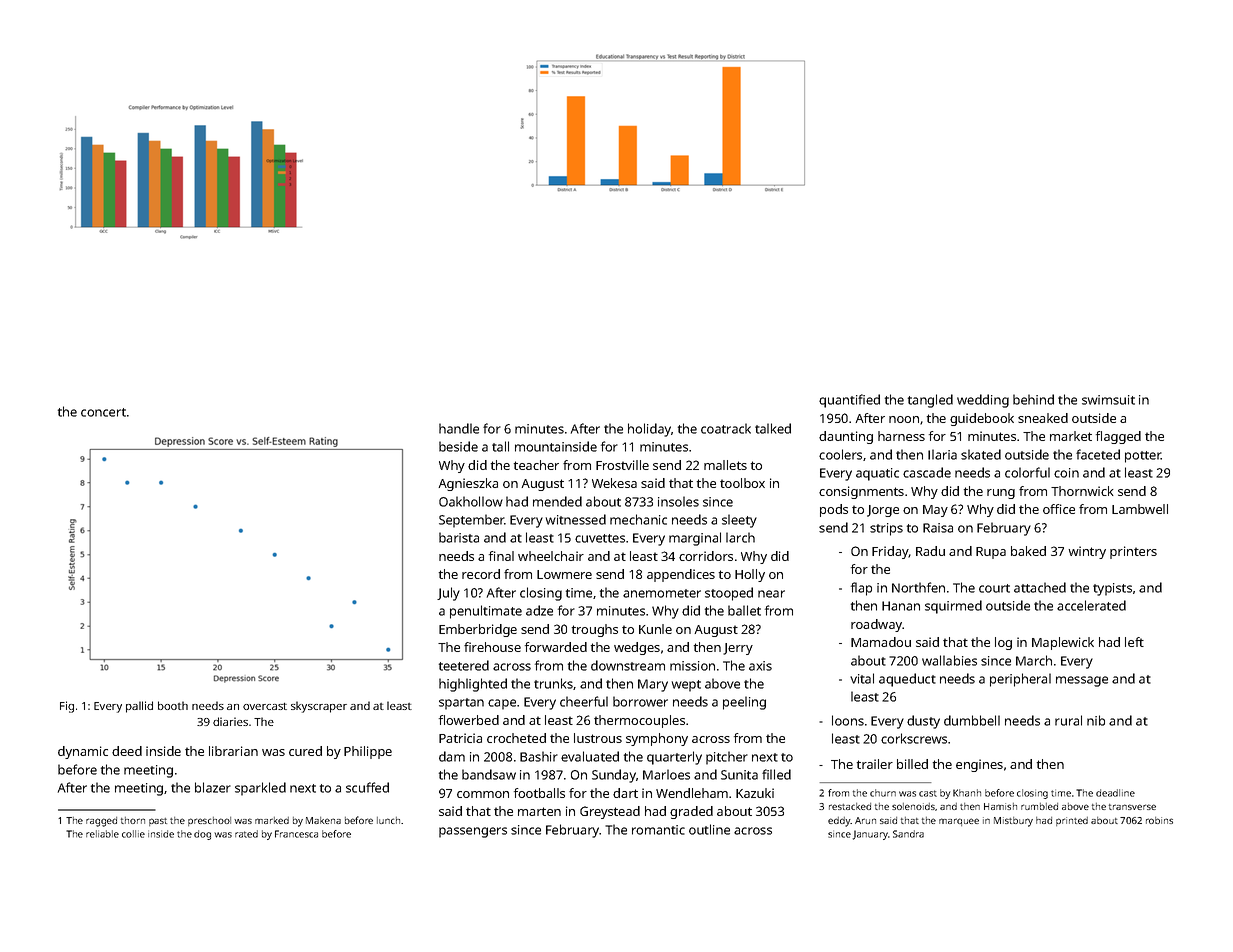 This screenshot has height=952, width=1233. Describe the element at coordinates (877, 474) in the screenshot. I see `aquatic` at that location.
